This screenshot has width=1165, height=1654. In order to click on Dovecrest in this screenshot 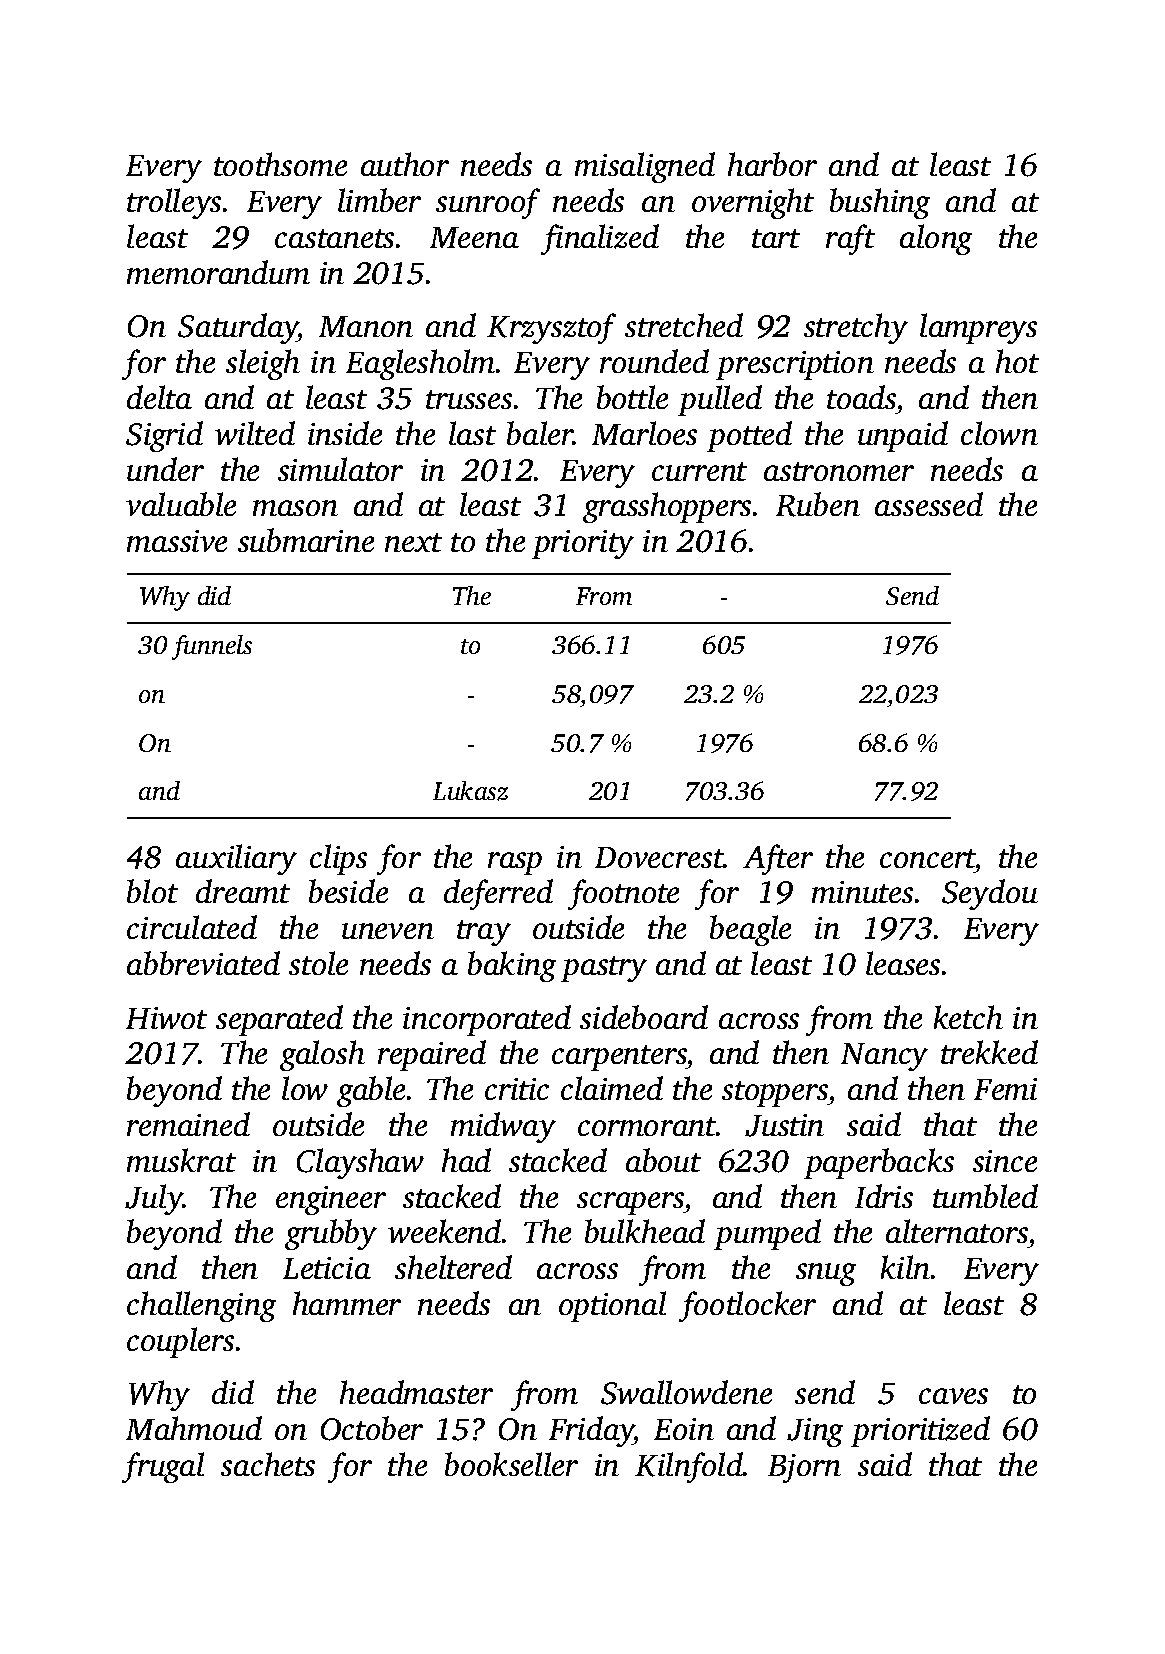, I will do `click(659, 857)`.
